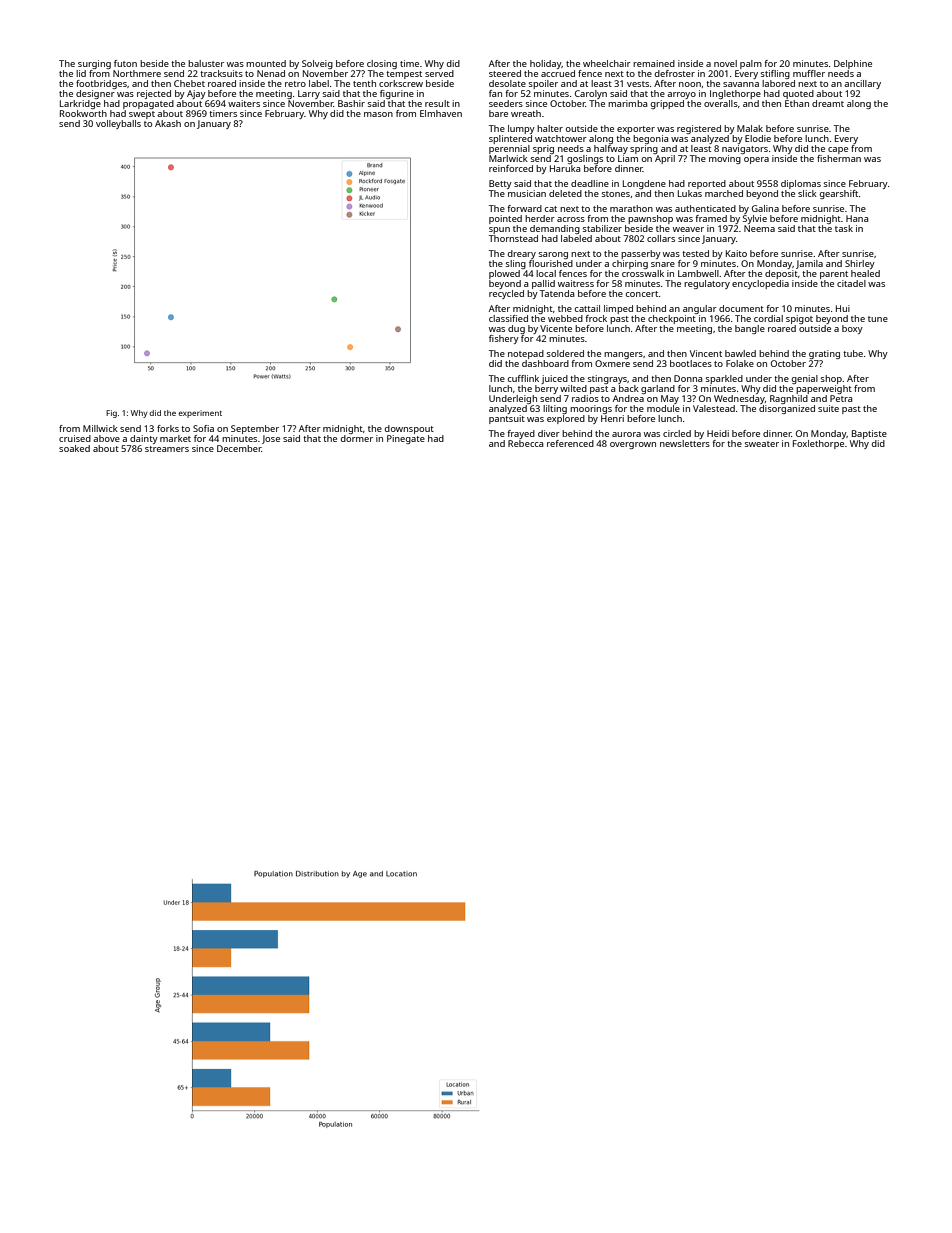  I want to click on ancillary, so click(862, 84).
